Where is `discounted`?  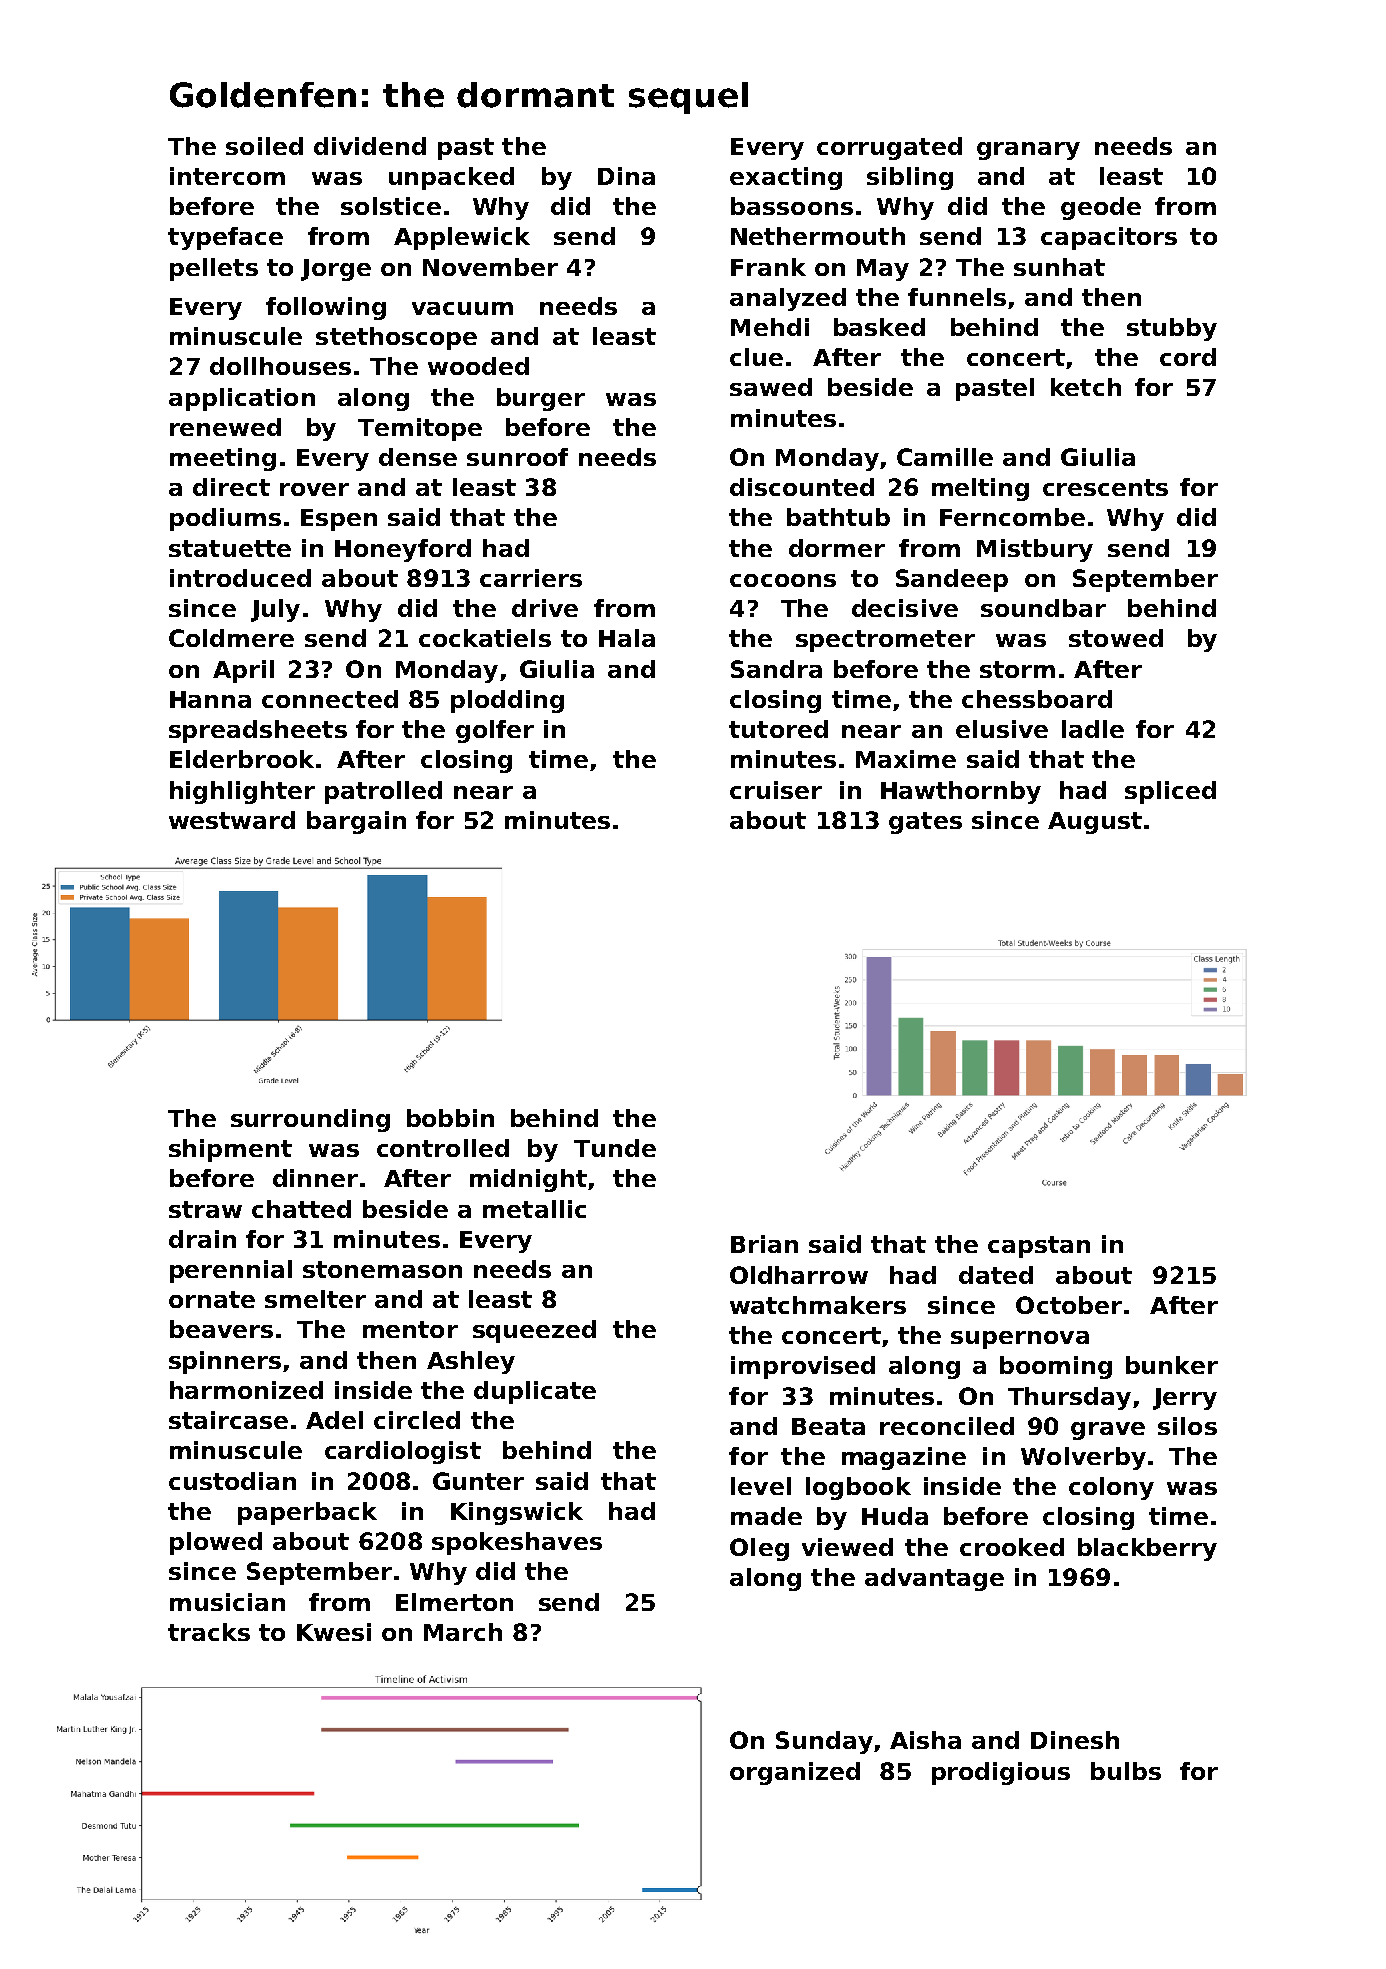 discounted is located at coordinates (802, 487).
